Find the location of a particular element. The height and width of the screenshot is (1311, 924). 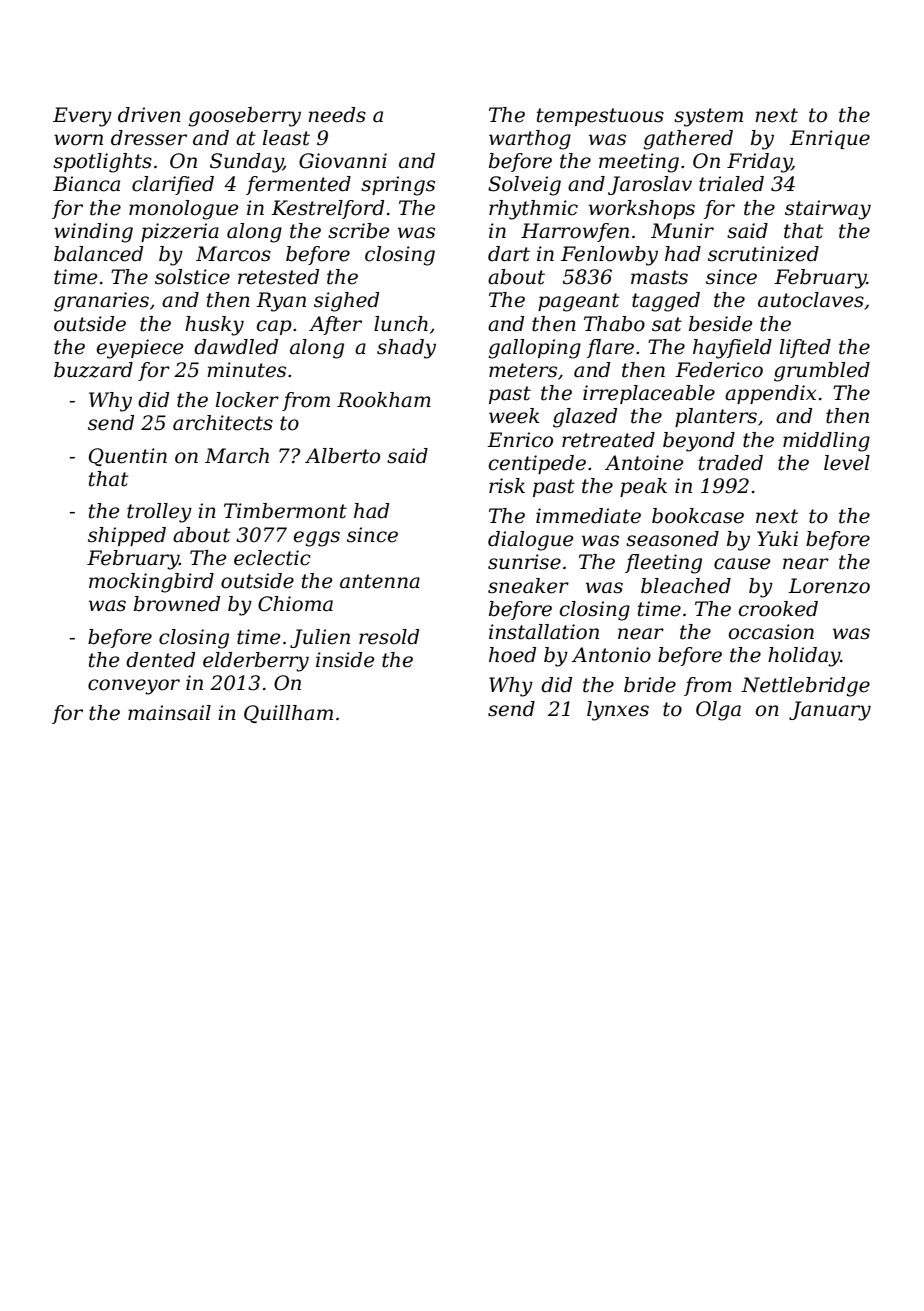

beside is located at coordinates (720, 324).
